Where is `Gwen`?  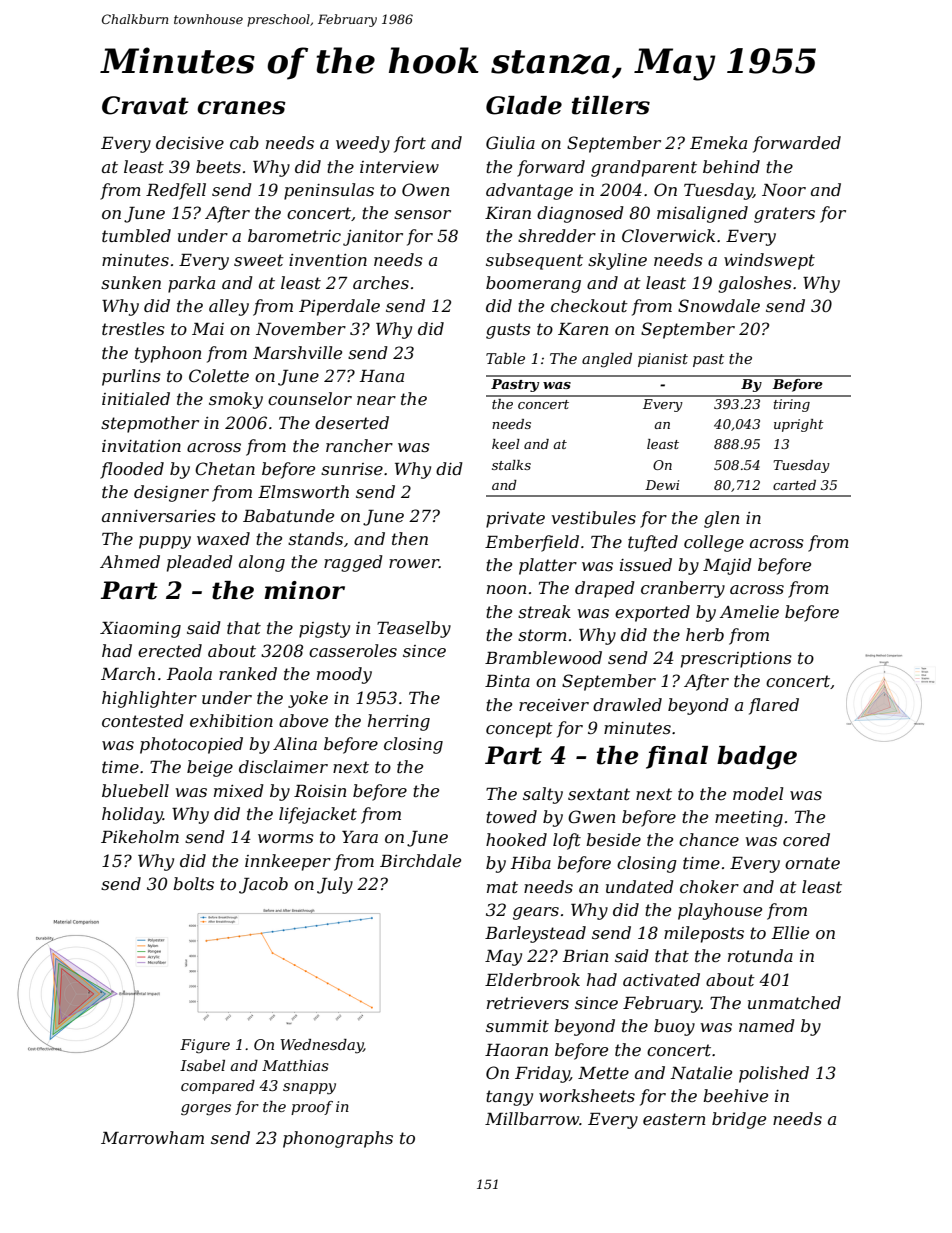 Gwen is located at coordinates (591, 816).
